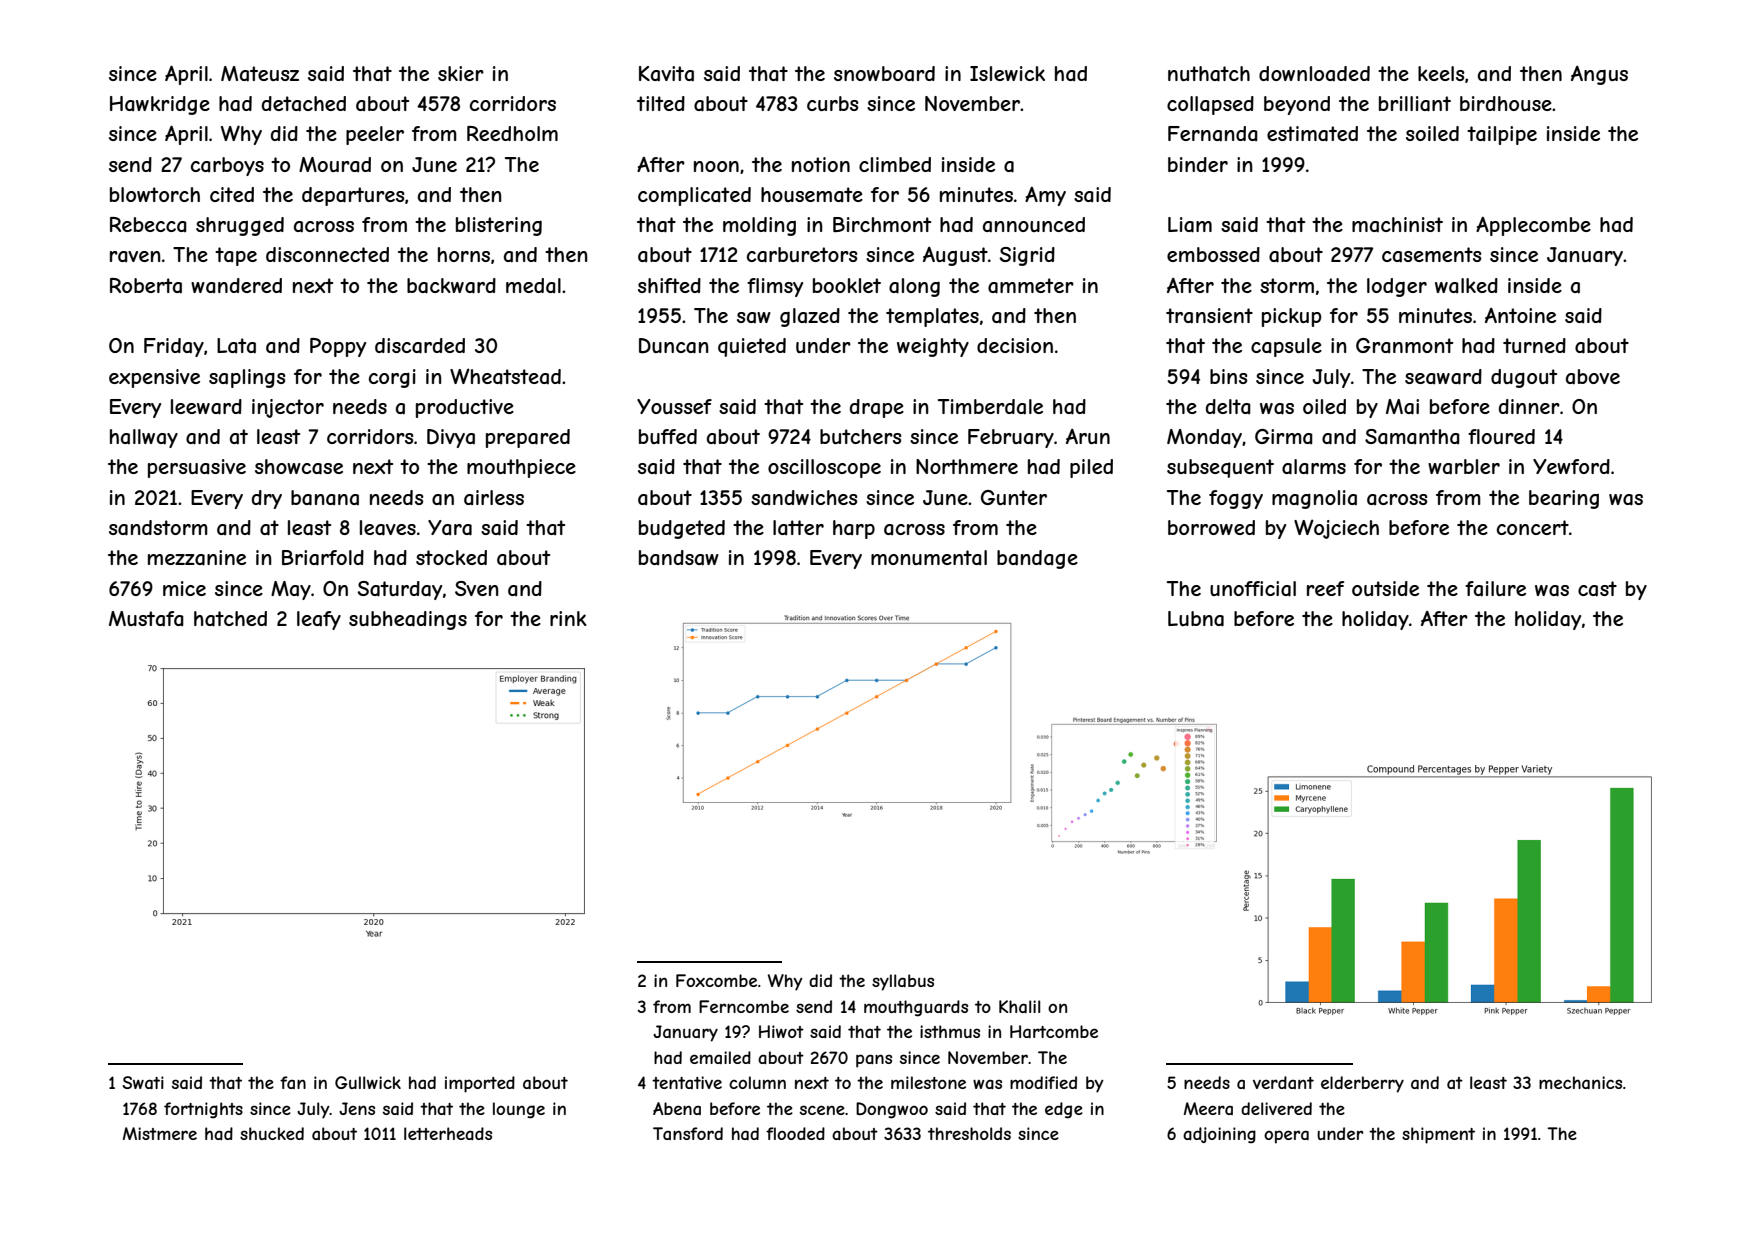  What do you see at coordinates (1580, 1082) in the image?
I see `mechanics` at bounding box center [1580, 1082].
